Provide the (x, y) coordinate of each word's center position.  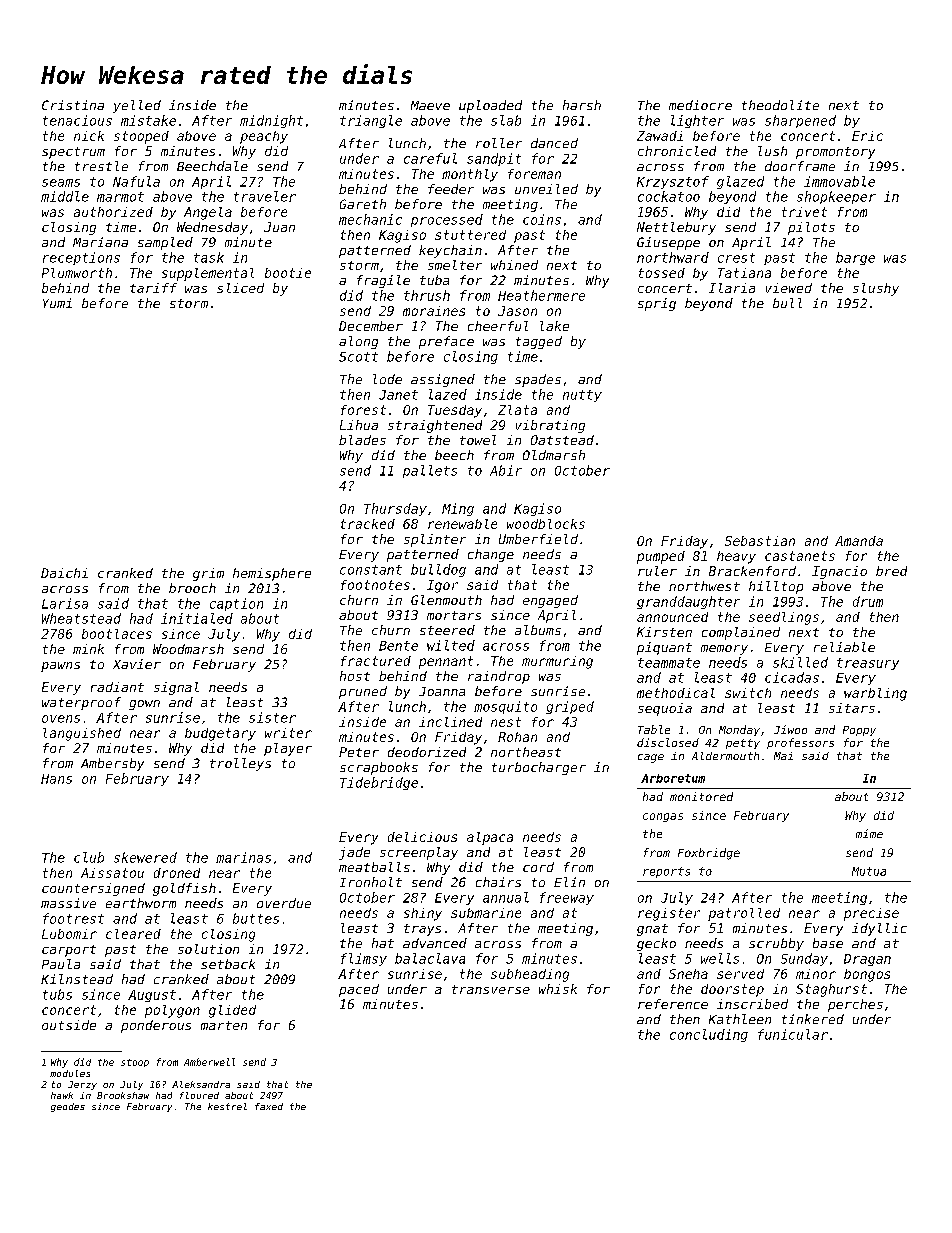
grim (208, 574)
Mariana (100, 242)
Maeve (430, 105)
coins (542, 219)
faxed (269, 1106)
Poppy (859, 731)
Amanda (859, 541)
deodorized (427, 752)
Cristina (73, 105)
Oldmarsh (554, 455)
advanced (435, 943)
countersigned (93, 889)
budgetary (220, 734)
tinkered (813, 1019)
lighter (697, 121)
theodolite (780, 105)
